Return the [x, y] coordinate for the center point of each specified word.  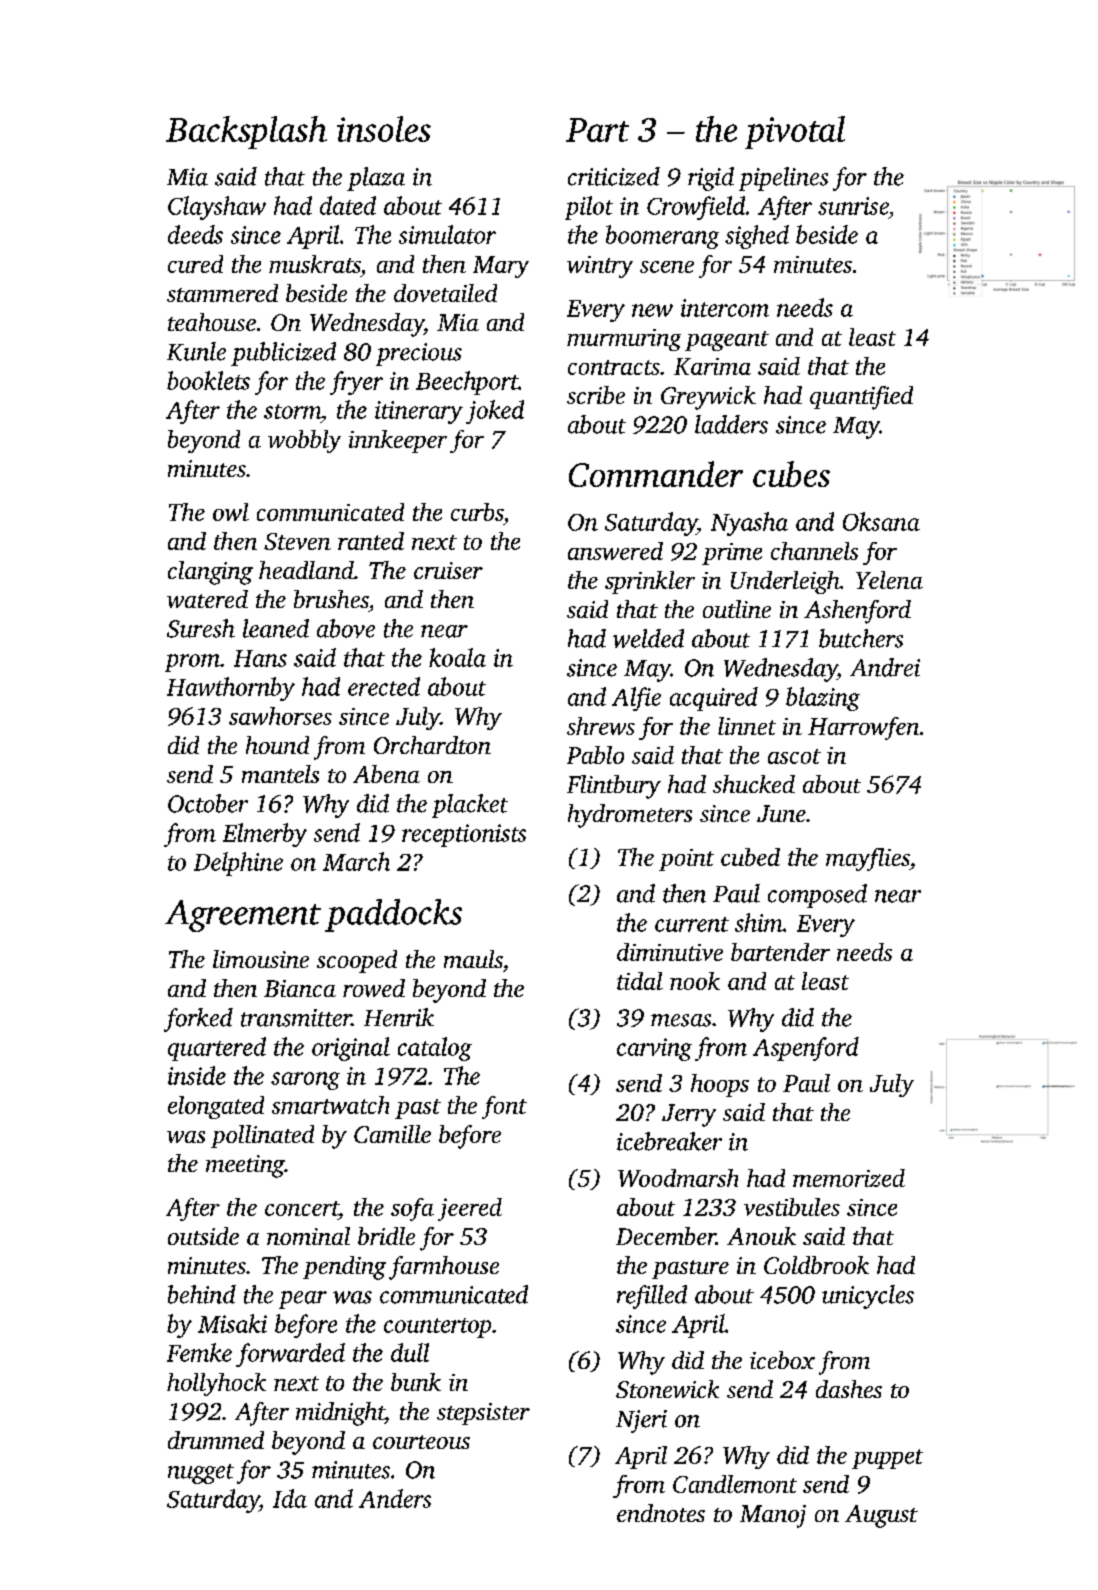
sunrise [853, 206]
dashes [849, 1389]
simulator [447, 234]
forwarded [290, 1355]
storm [292, 411]
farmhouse [444, 1268]
